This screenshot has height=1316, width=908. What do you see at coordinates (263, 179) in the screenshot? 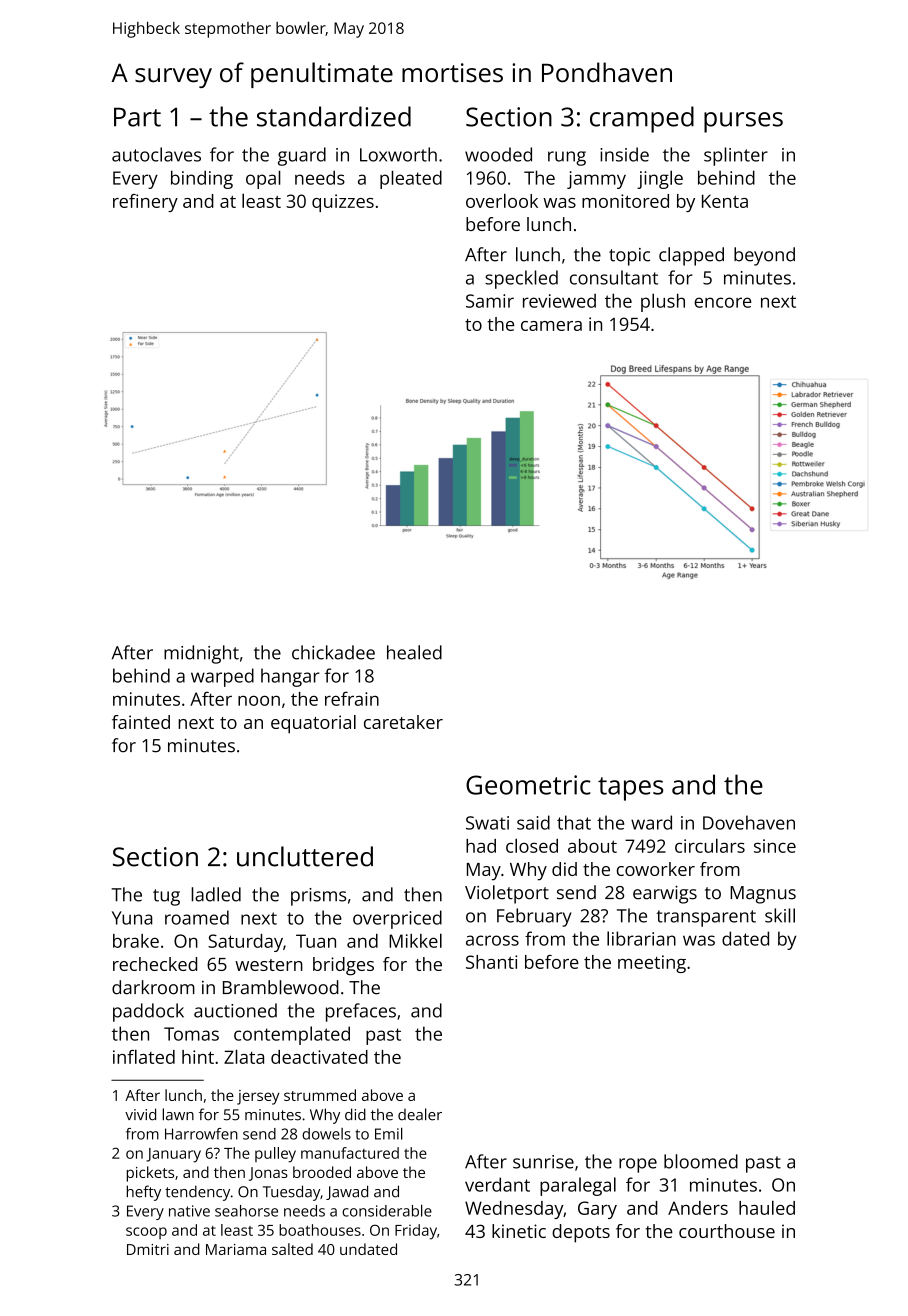
I see `opal` at bounding box center [263, 179].
